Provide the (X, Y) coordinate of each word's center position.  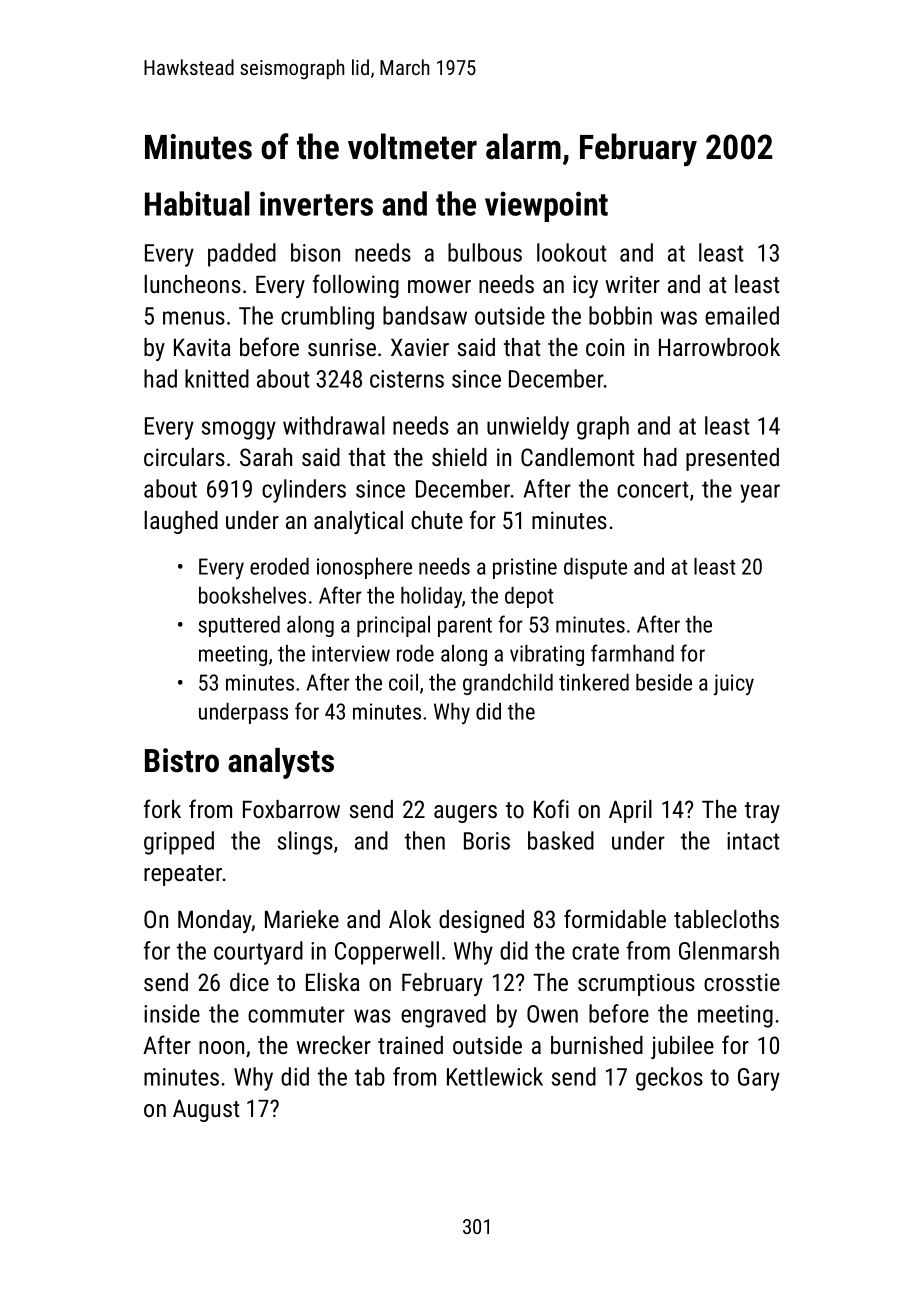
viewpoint (546, 206)
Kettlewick (495, 1076)
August (206, 1110)
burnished (597, 1045)
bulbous (485, 252)
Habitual (197, 203)
